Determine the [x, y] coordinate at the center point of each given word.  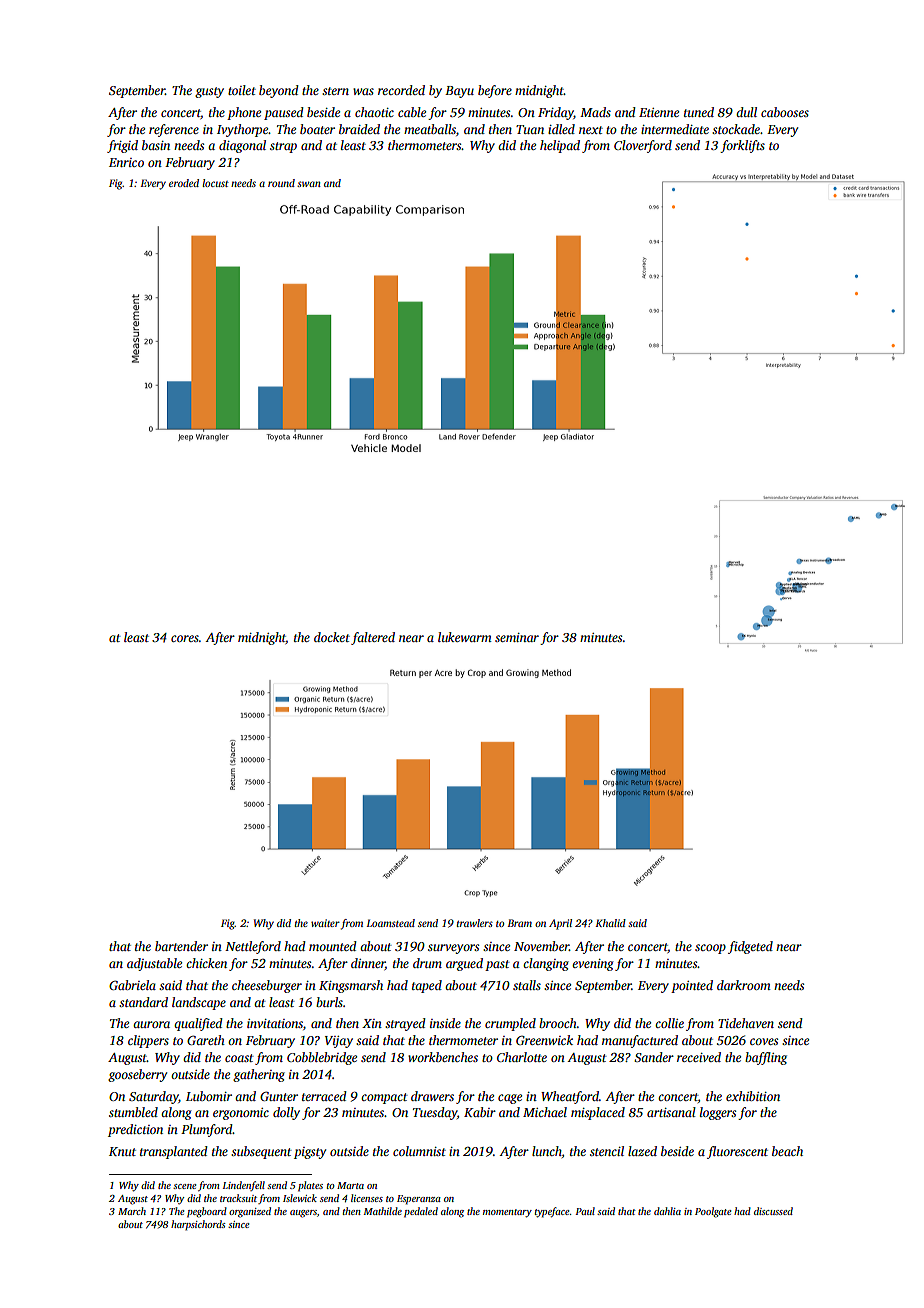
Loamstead [390, 923]
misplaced [598, 1113]
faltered [373, 638]
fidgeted [750, 947]
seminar [517, 637]
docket [332, 637]
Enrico [126, 162]
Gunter [279, 1096]
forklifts [742, 146]
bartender [181, 946]
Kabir [480, 1112]
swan [309, 184]
